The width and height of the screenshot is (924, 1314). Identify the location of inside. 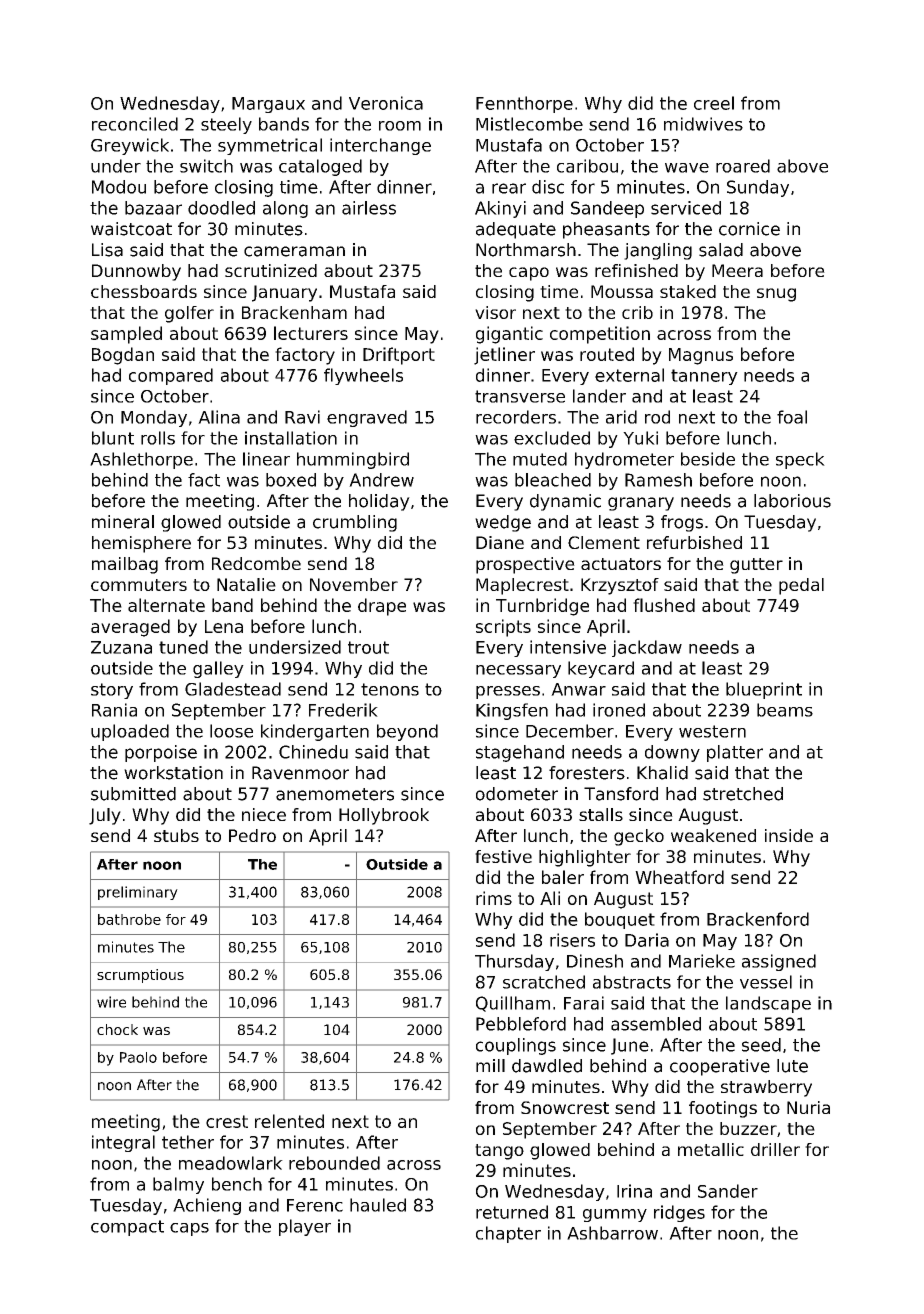
(789, 835).
